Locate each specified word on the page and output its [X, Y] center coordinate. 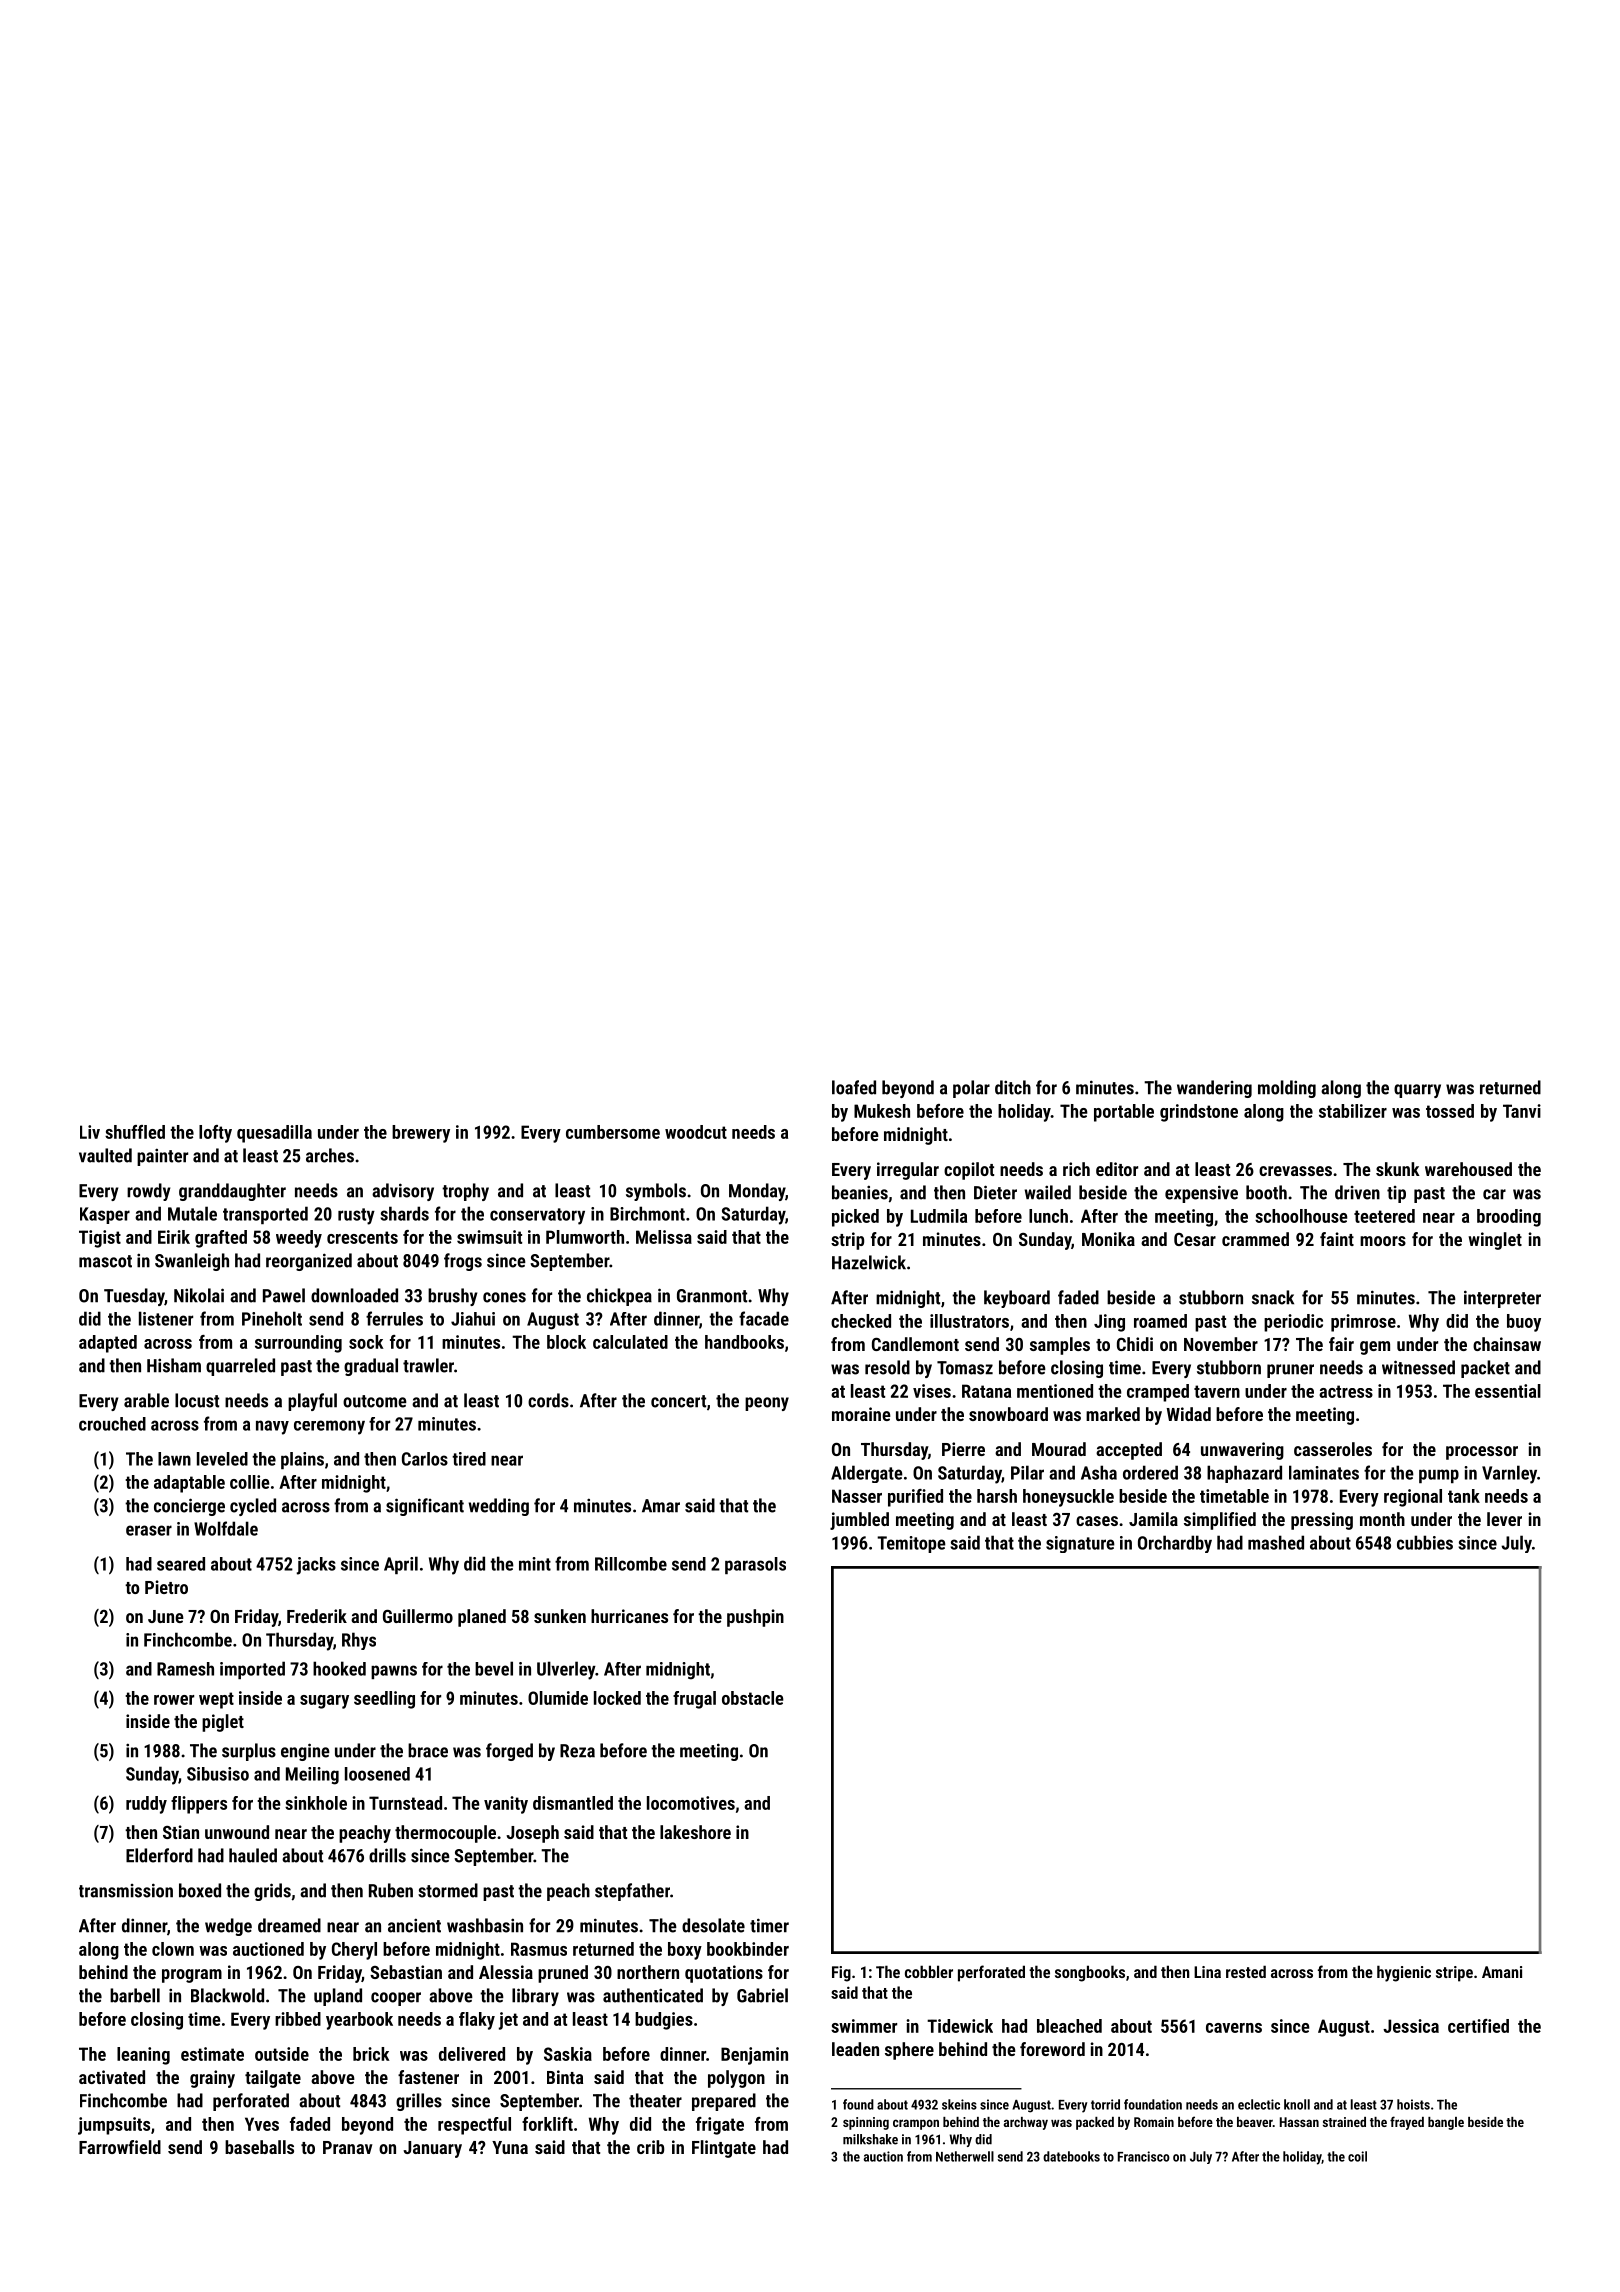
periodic [1293, 1323]
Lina [1207, 1972]
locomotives [691, 1803]
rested [1246, 1971]
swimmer [864, 2026]
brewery [421, 1134]
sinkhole [316, 1803]
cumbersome [613, 1132]
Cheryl [354, 1951]
